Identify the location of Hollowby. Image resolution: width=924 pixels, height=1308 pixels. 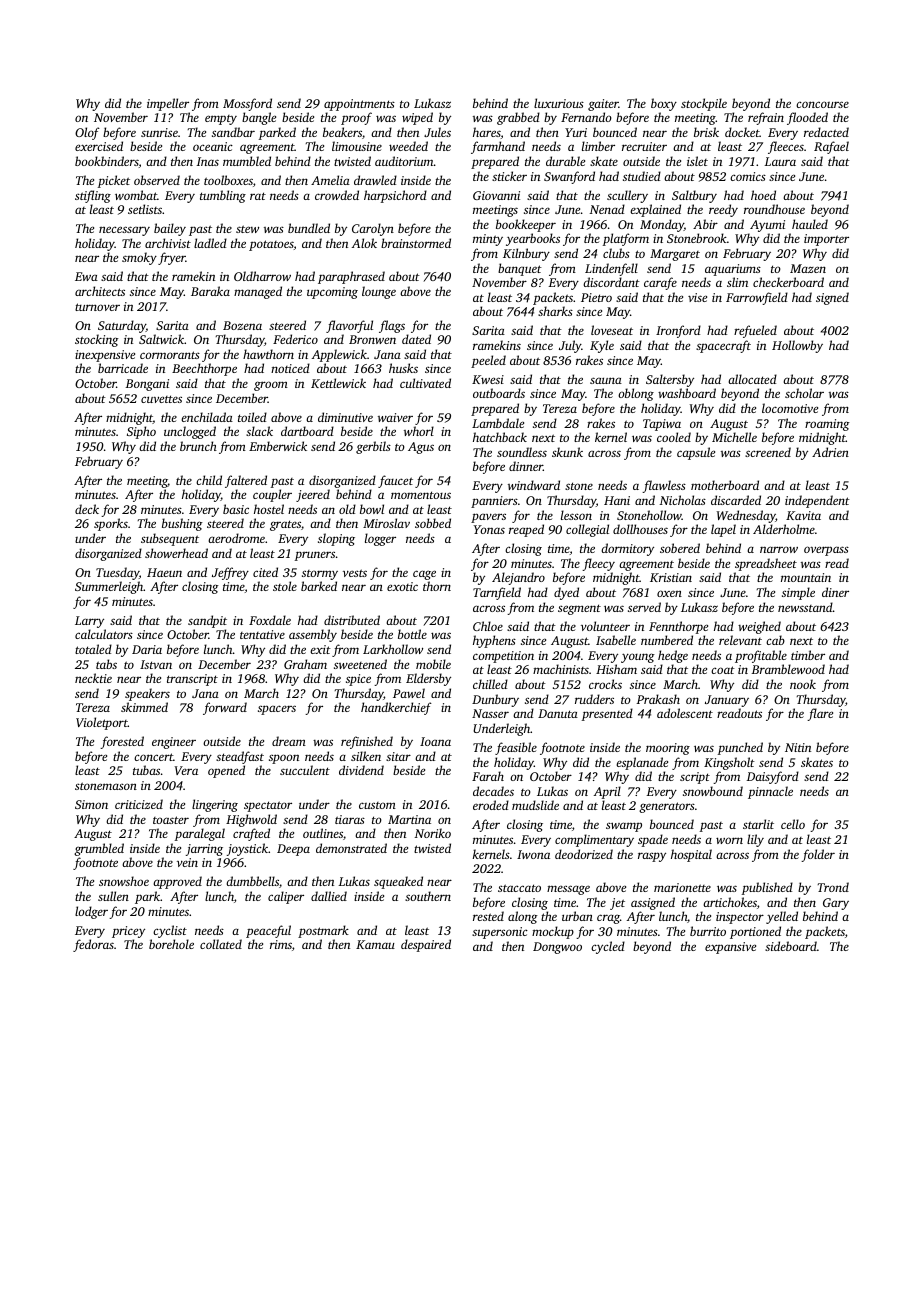
(797, 346).
